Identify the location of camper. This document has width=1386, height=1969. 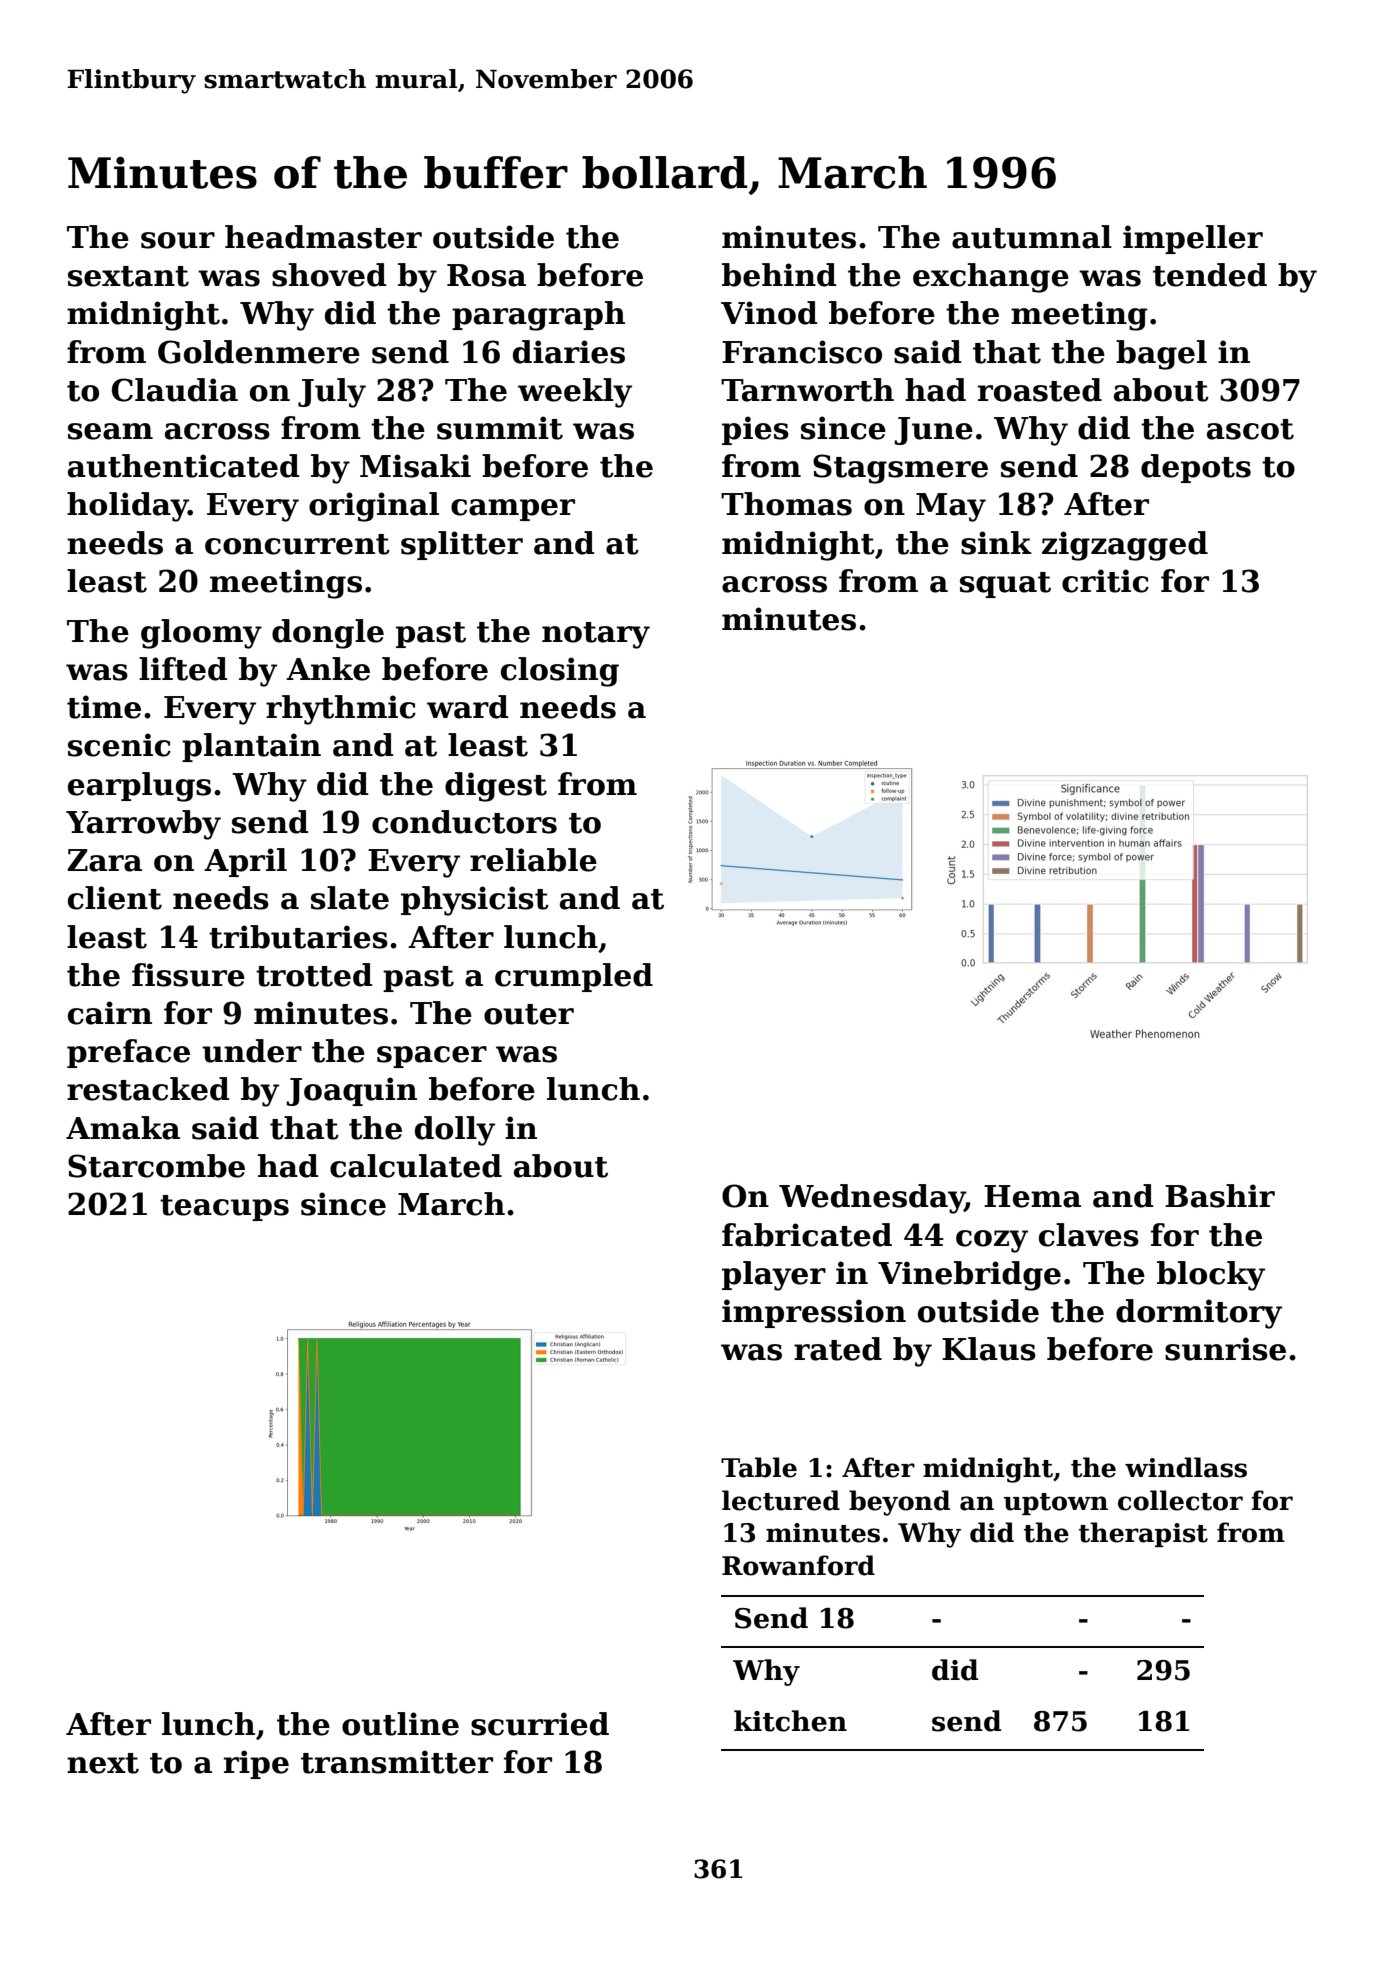
(513, 510).
